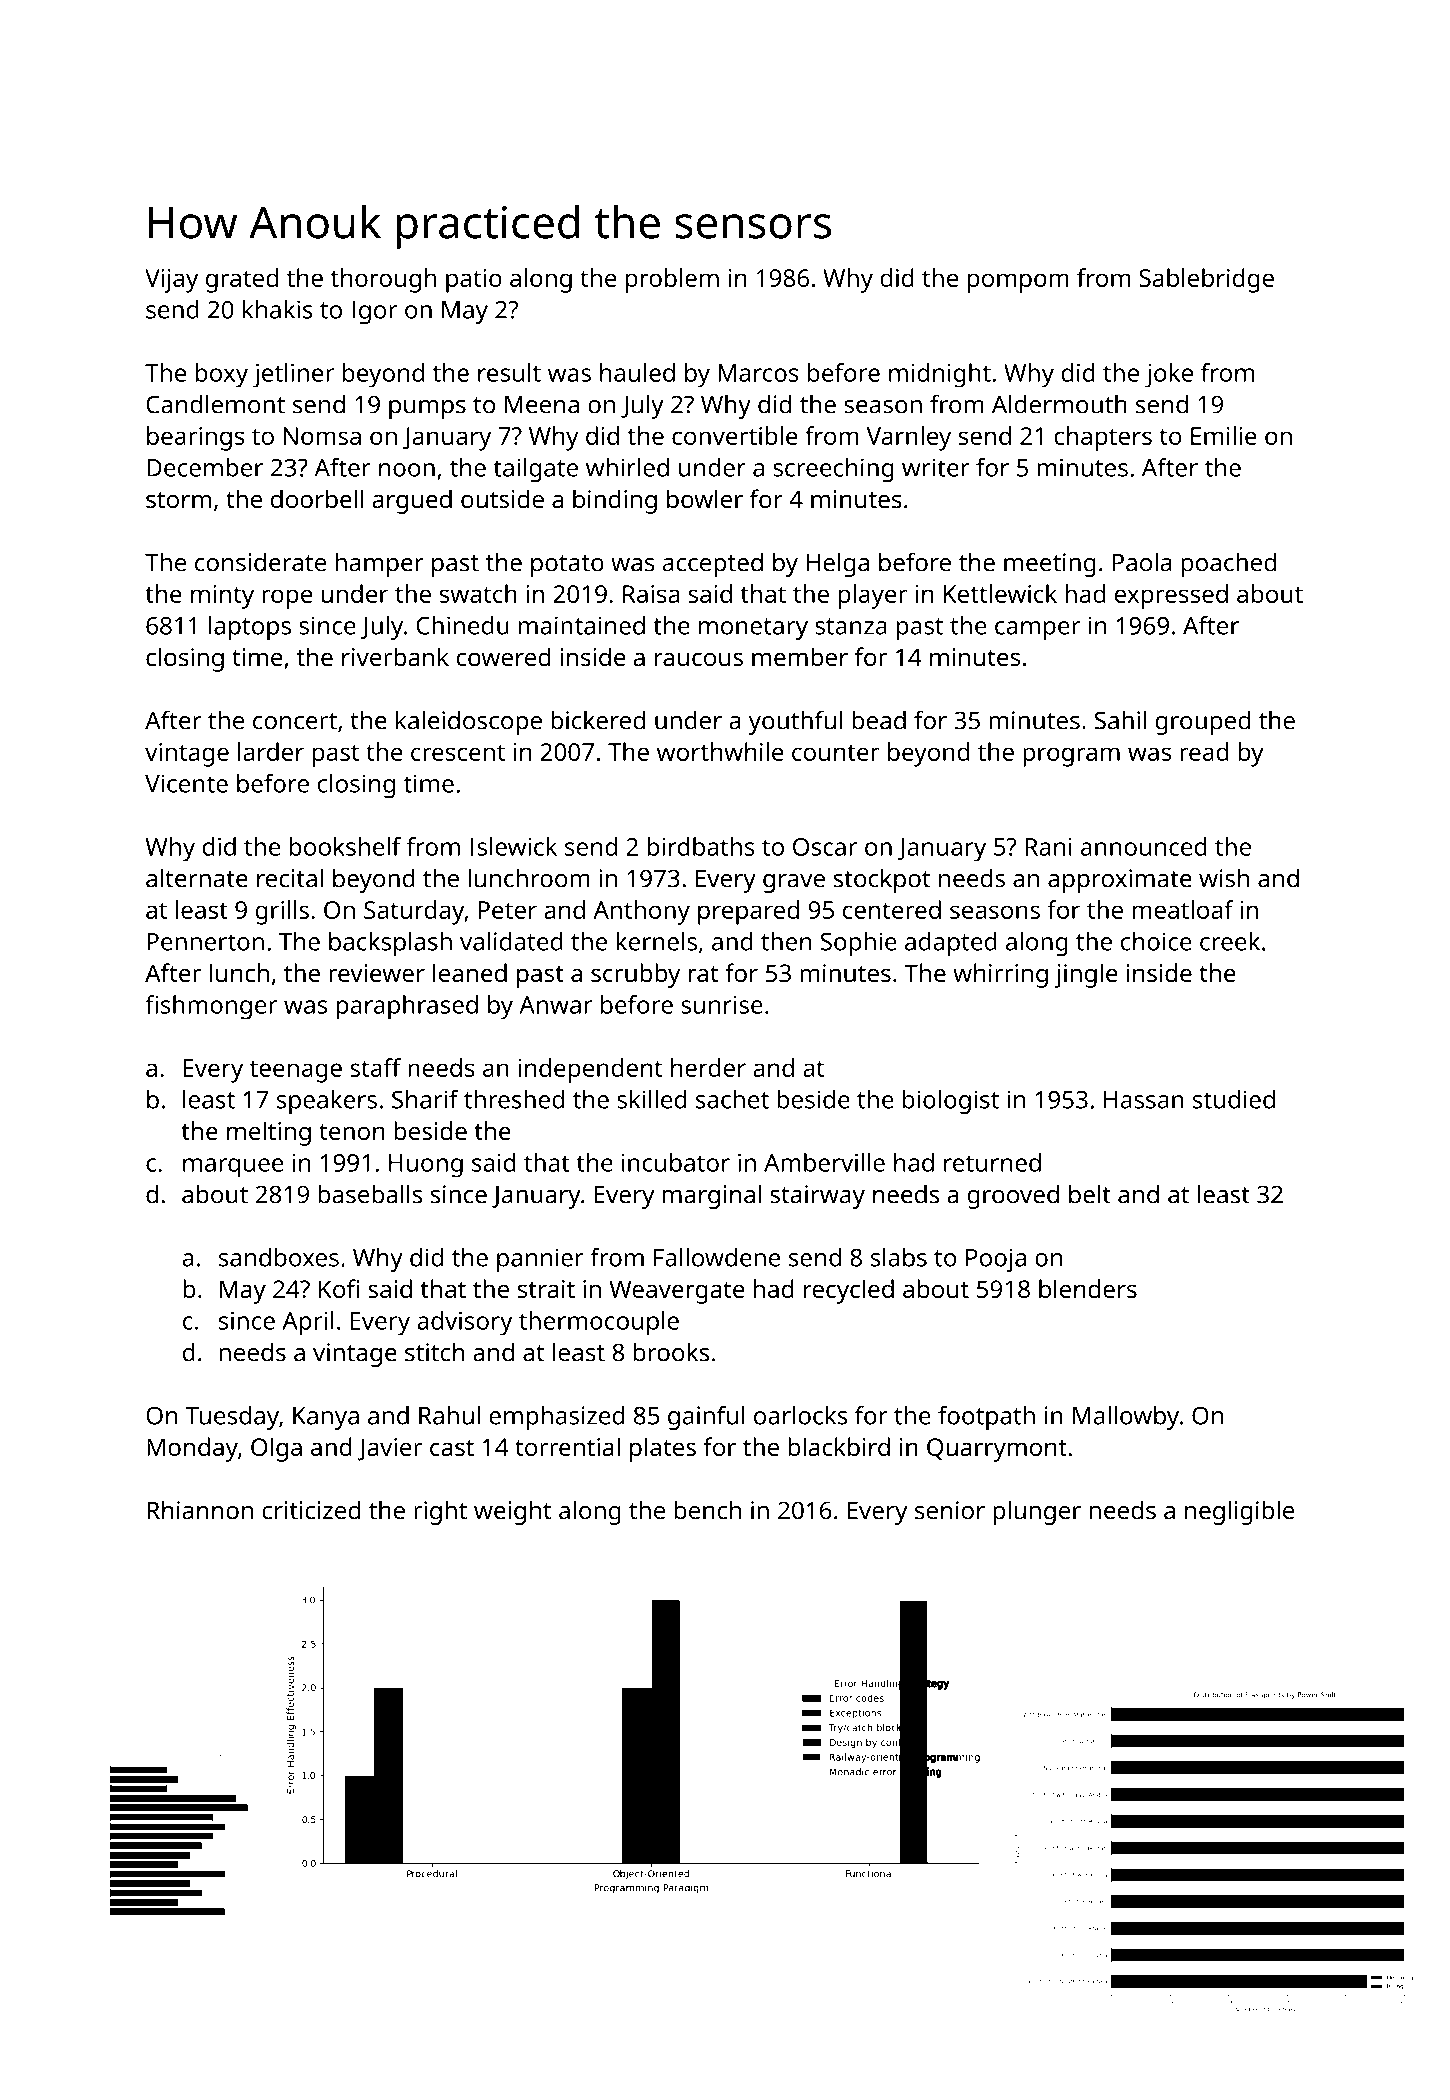  What do you see at coordinates (637, 372) in the document?
I see `hauled` at bounding box center [637, 372].
